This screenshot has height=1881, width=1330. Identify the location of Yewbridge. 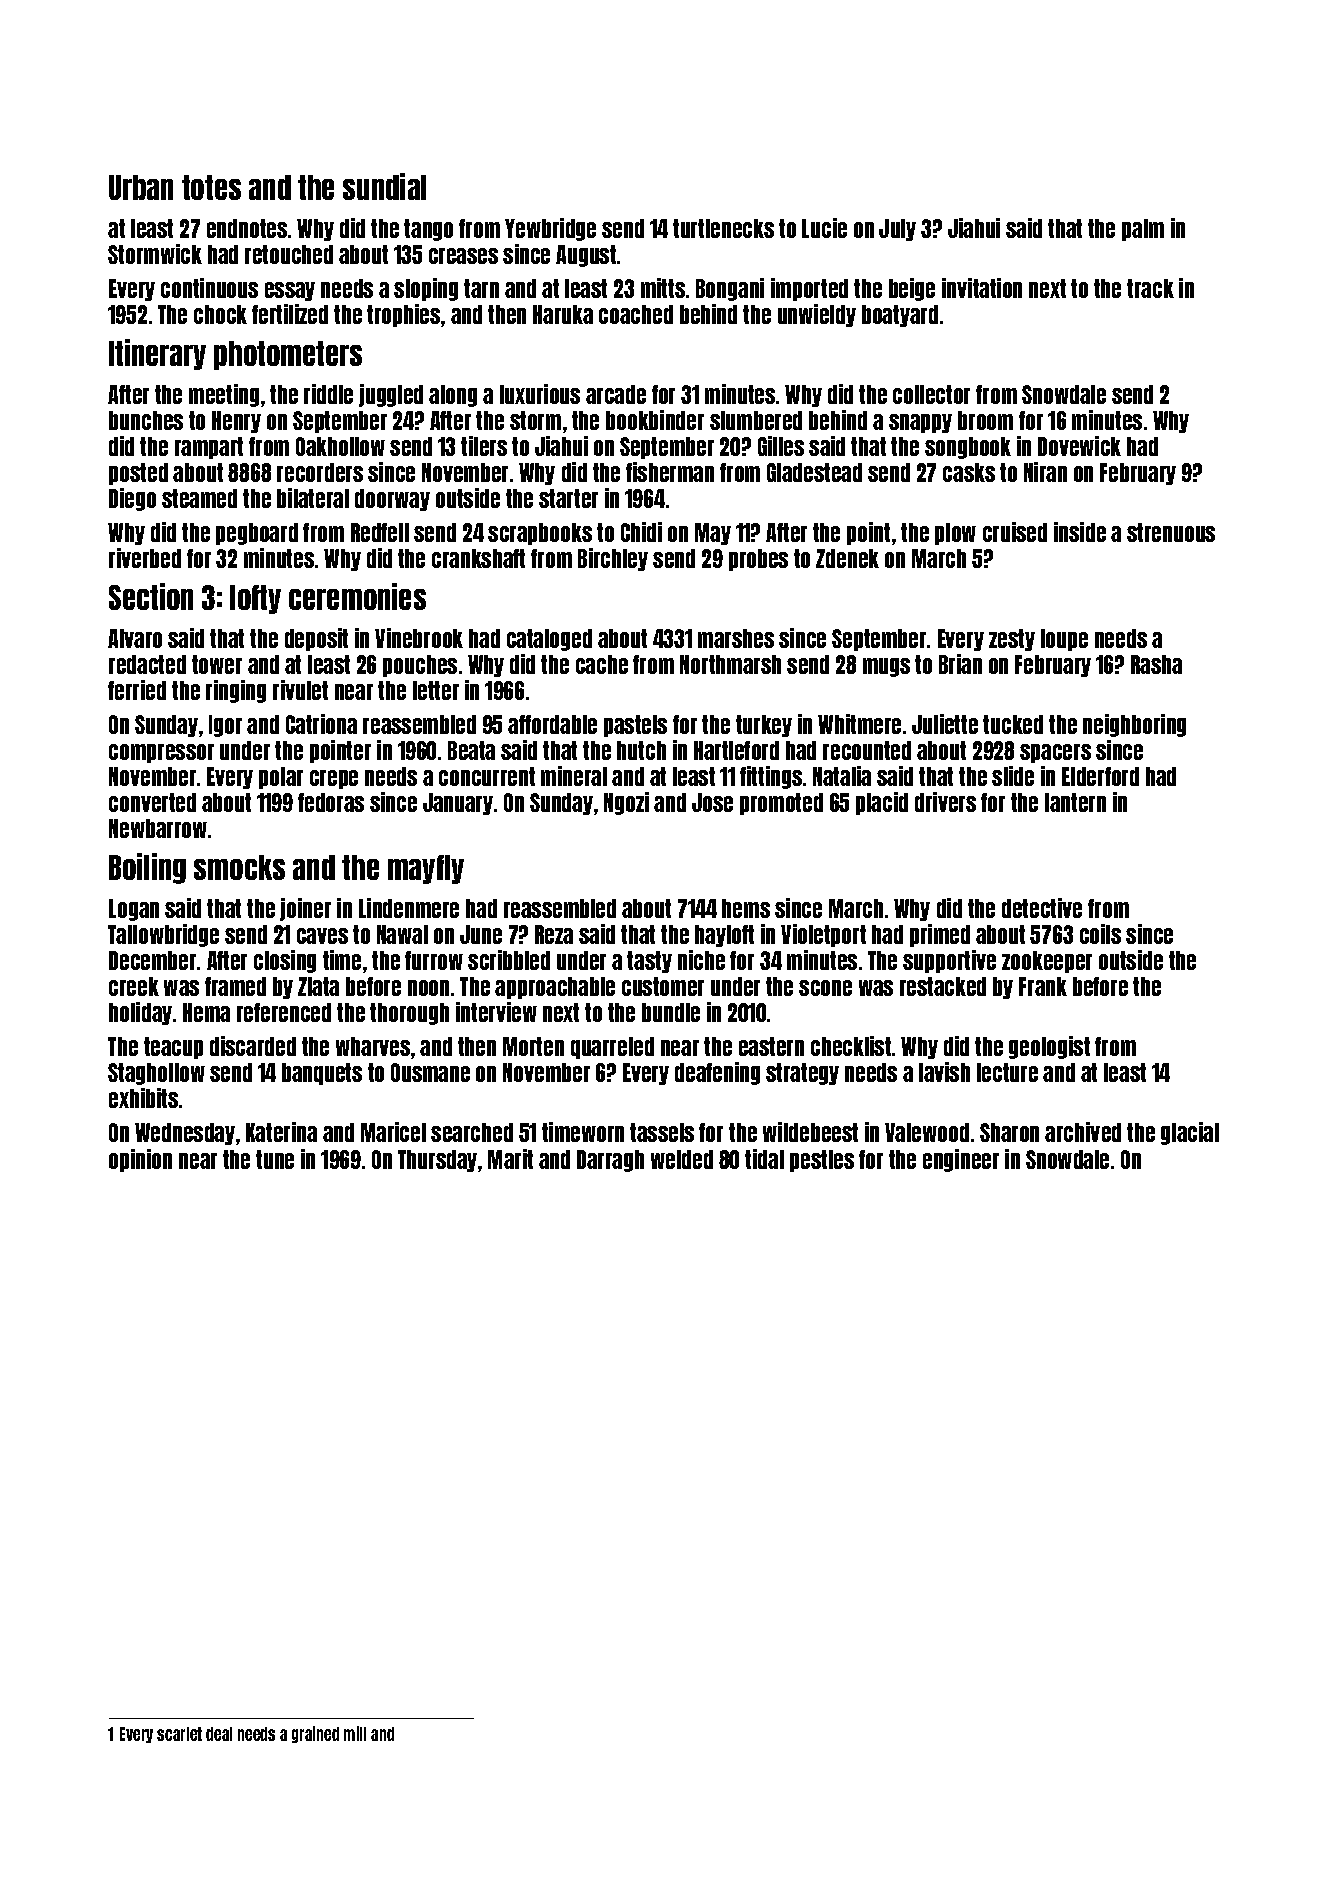
(550, 229).
